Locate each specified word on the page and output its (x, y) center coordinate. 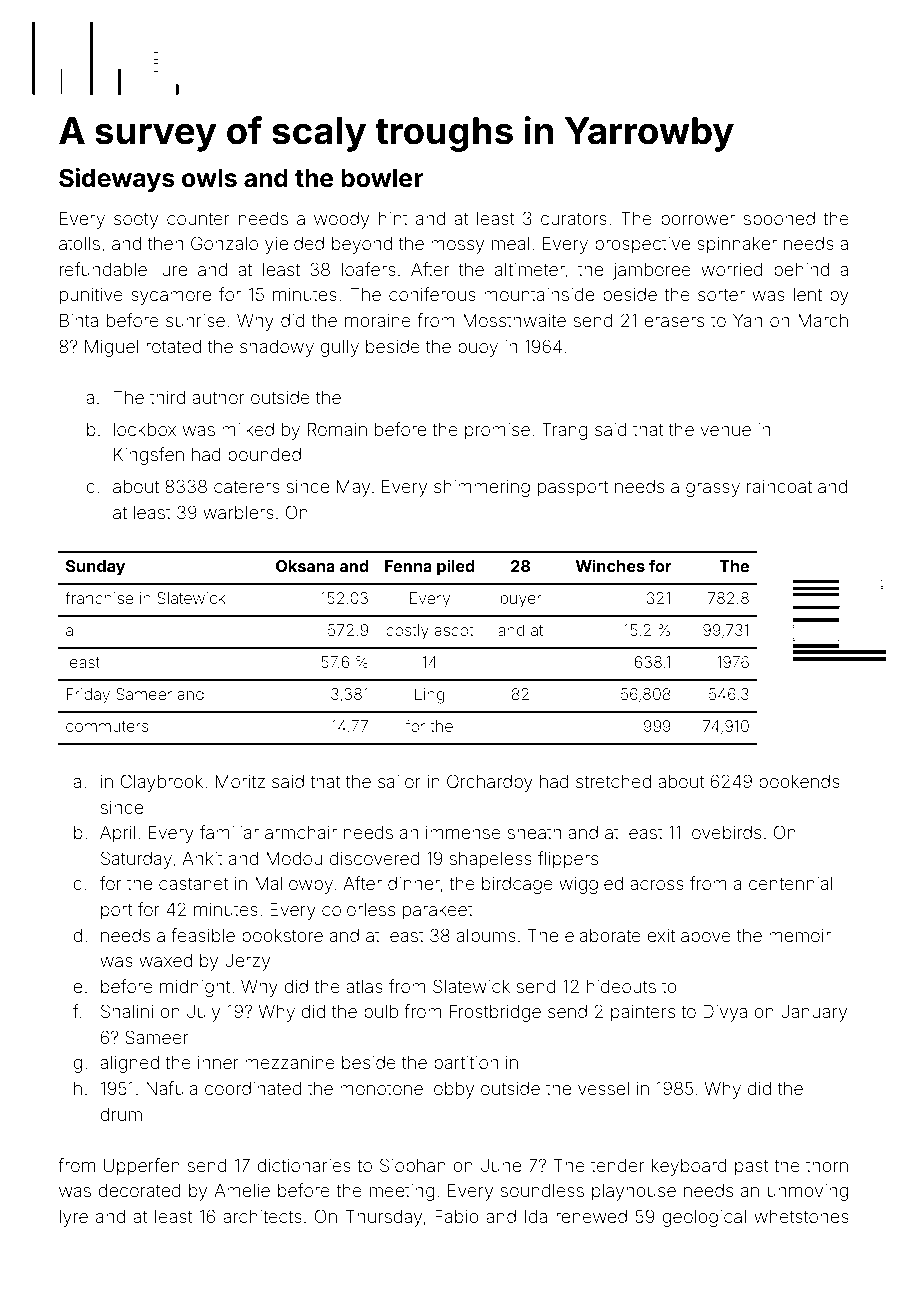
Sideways (117, 180)
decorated (139, 1190)
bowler (382, 178)
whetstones (801, 1216)
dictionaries (304, 1165)
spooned (779, 220)
